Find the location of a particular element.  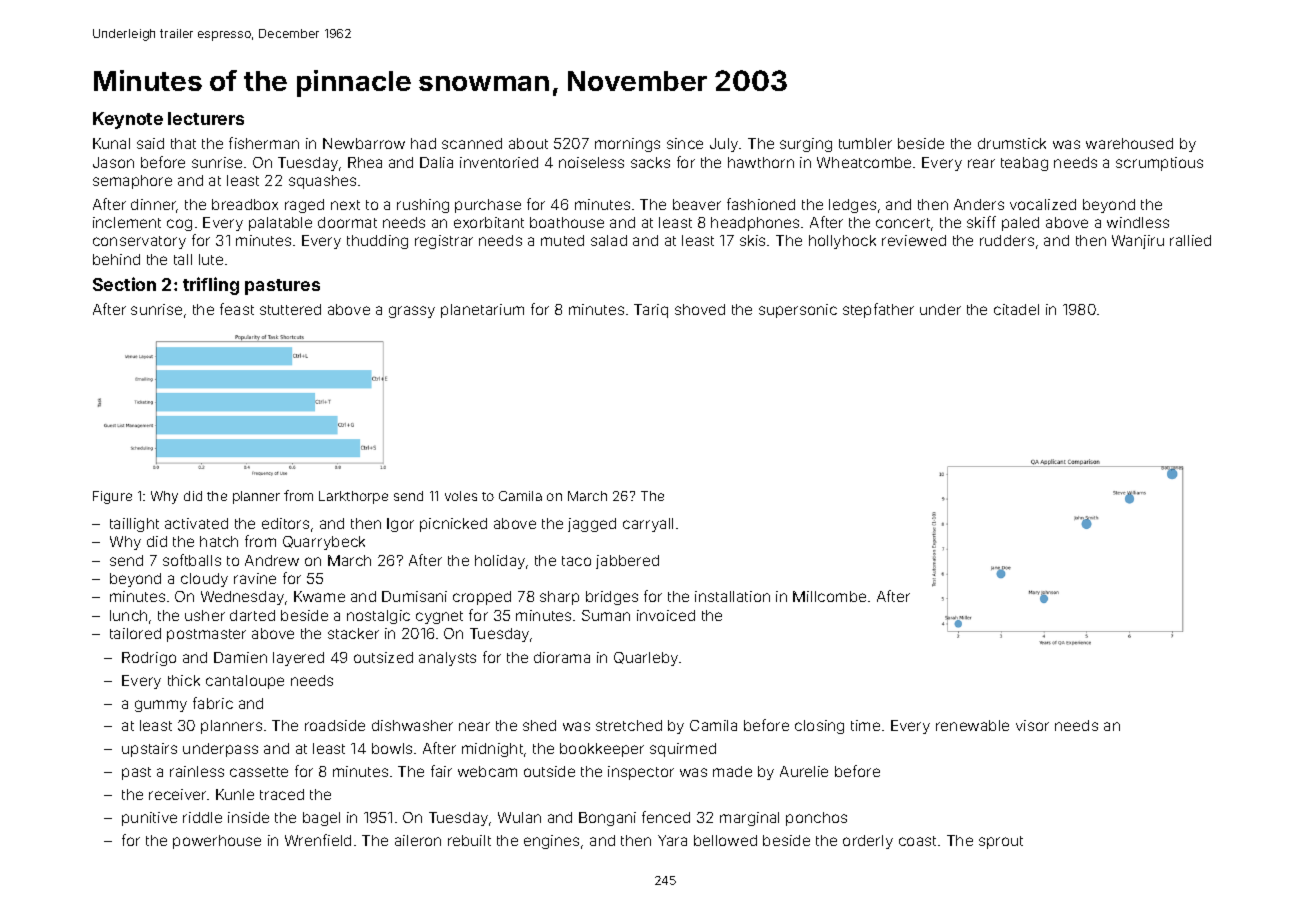

lute is located at coordinates (211, 259).
